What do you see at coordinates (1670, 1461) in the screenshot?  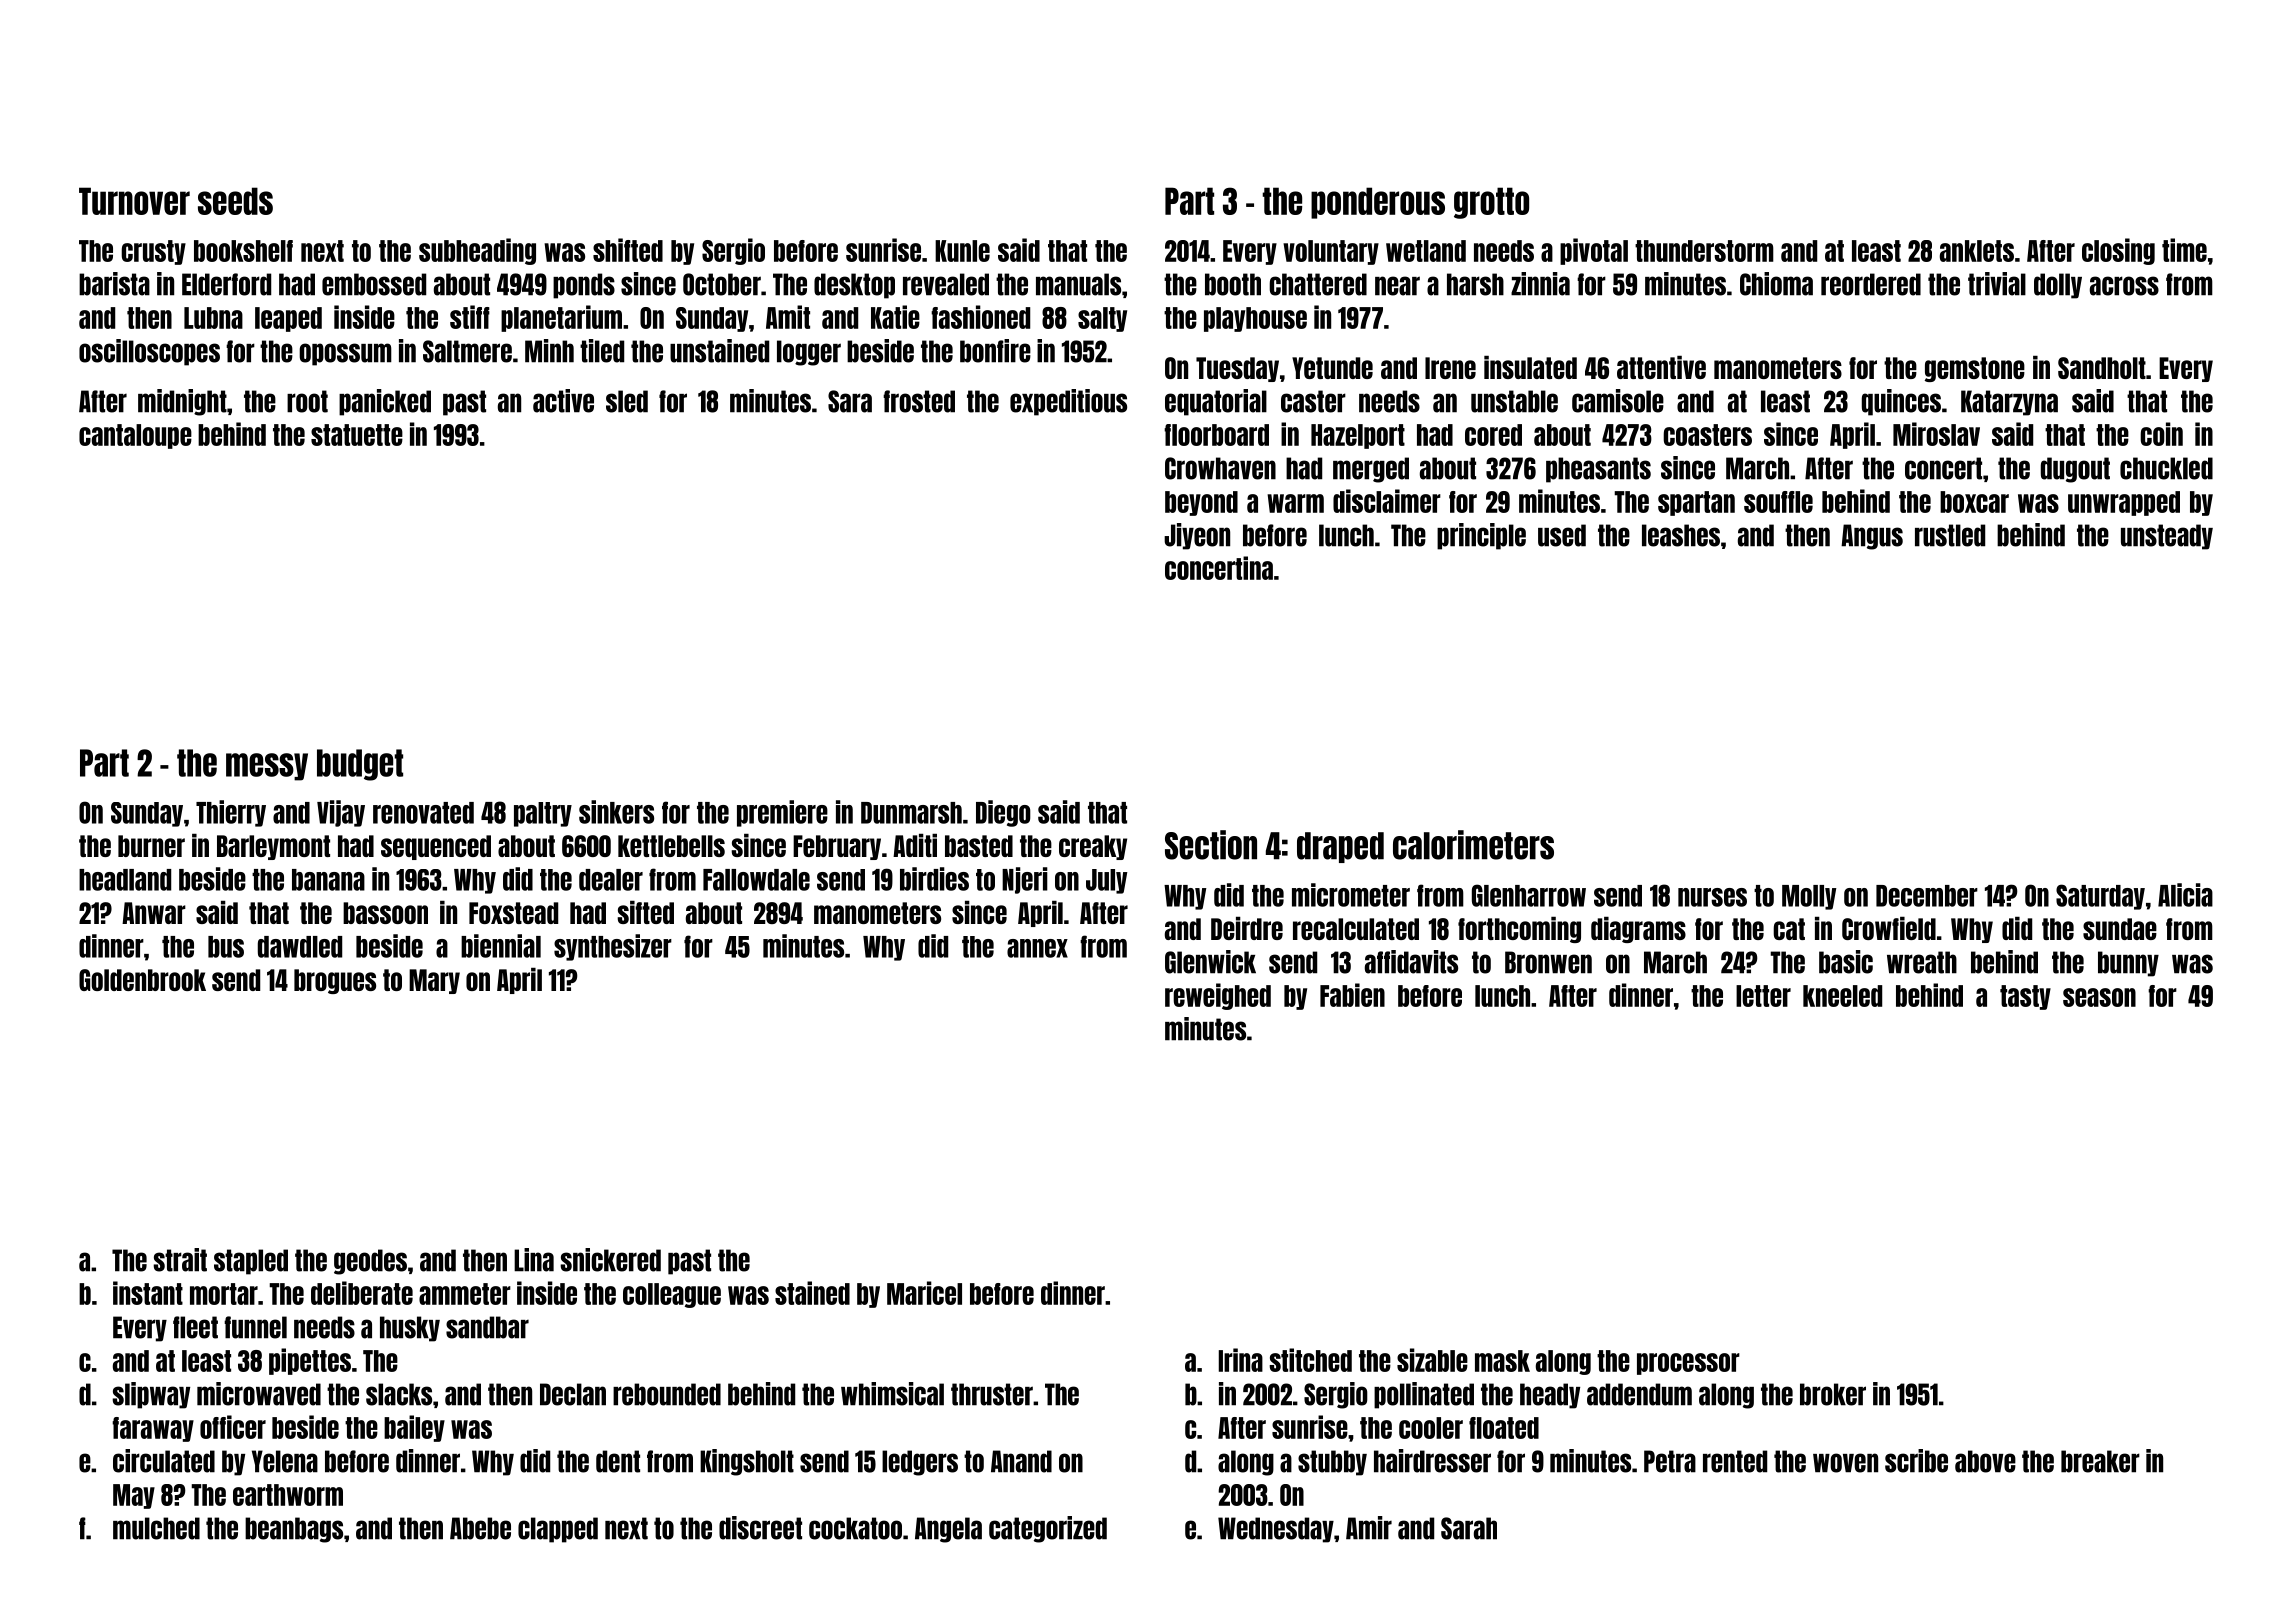 I see `Petra` at bounding box center [1670, 1461].
